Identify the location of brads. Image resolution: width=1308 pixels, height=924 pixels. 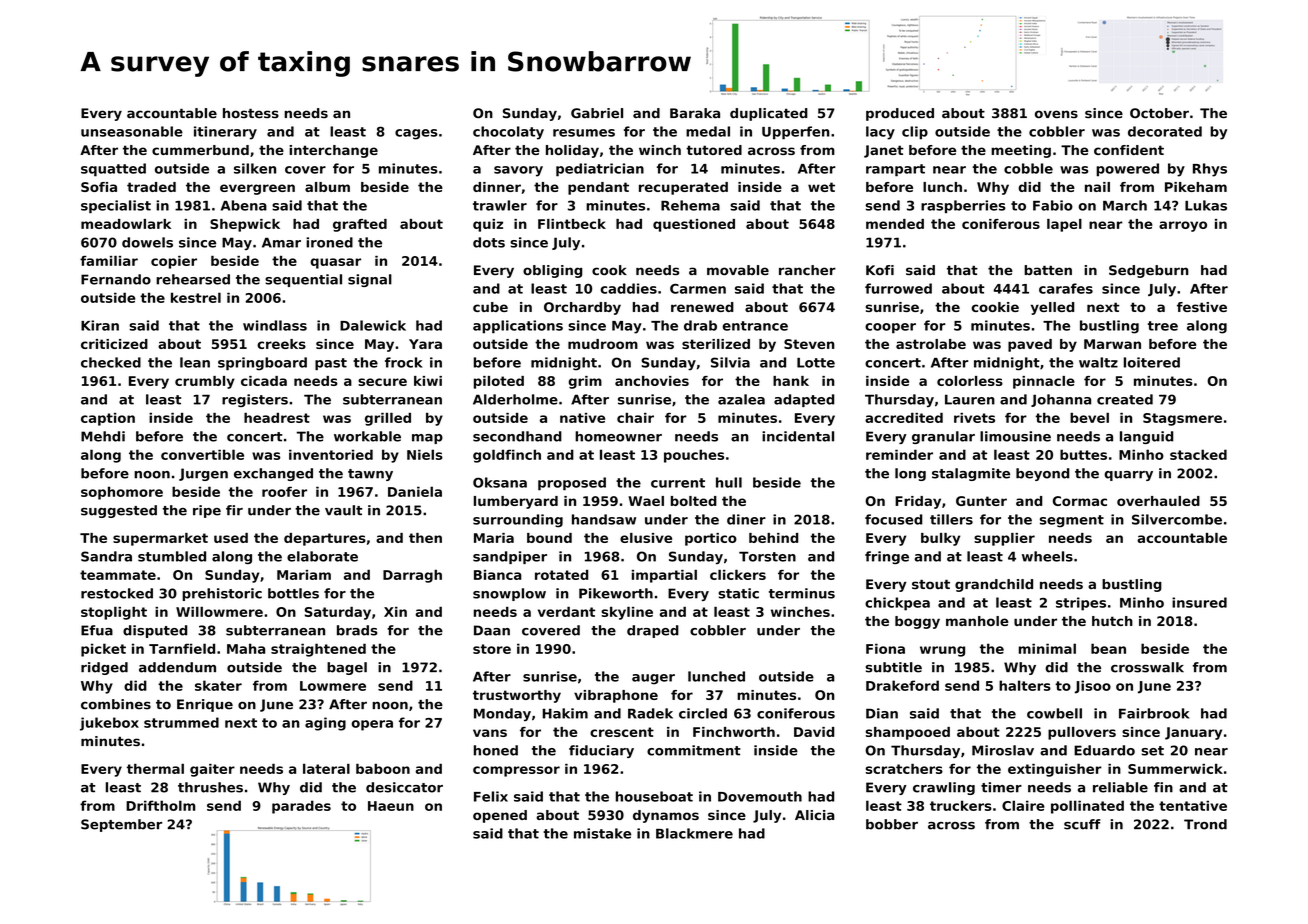
(357, 630).
